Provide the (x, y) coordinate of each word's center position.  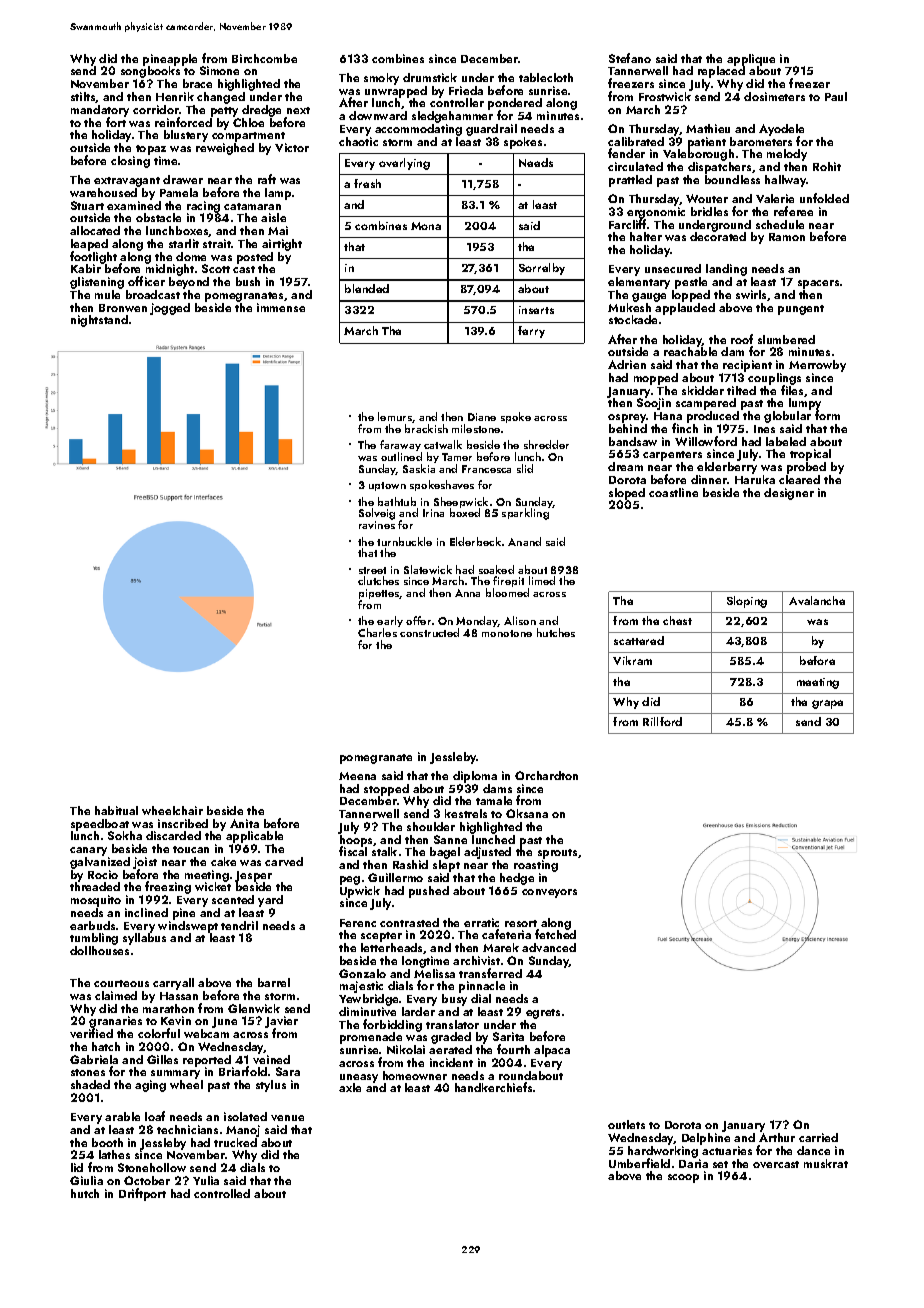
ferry (531, 332)
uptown (387, 486)
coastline (673, 492)
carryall (173, 984)
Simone (219, 70)
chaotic (358, 141)
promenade (371, 1038)
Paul (836, 96)
